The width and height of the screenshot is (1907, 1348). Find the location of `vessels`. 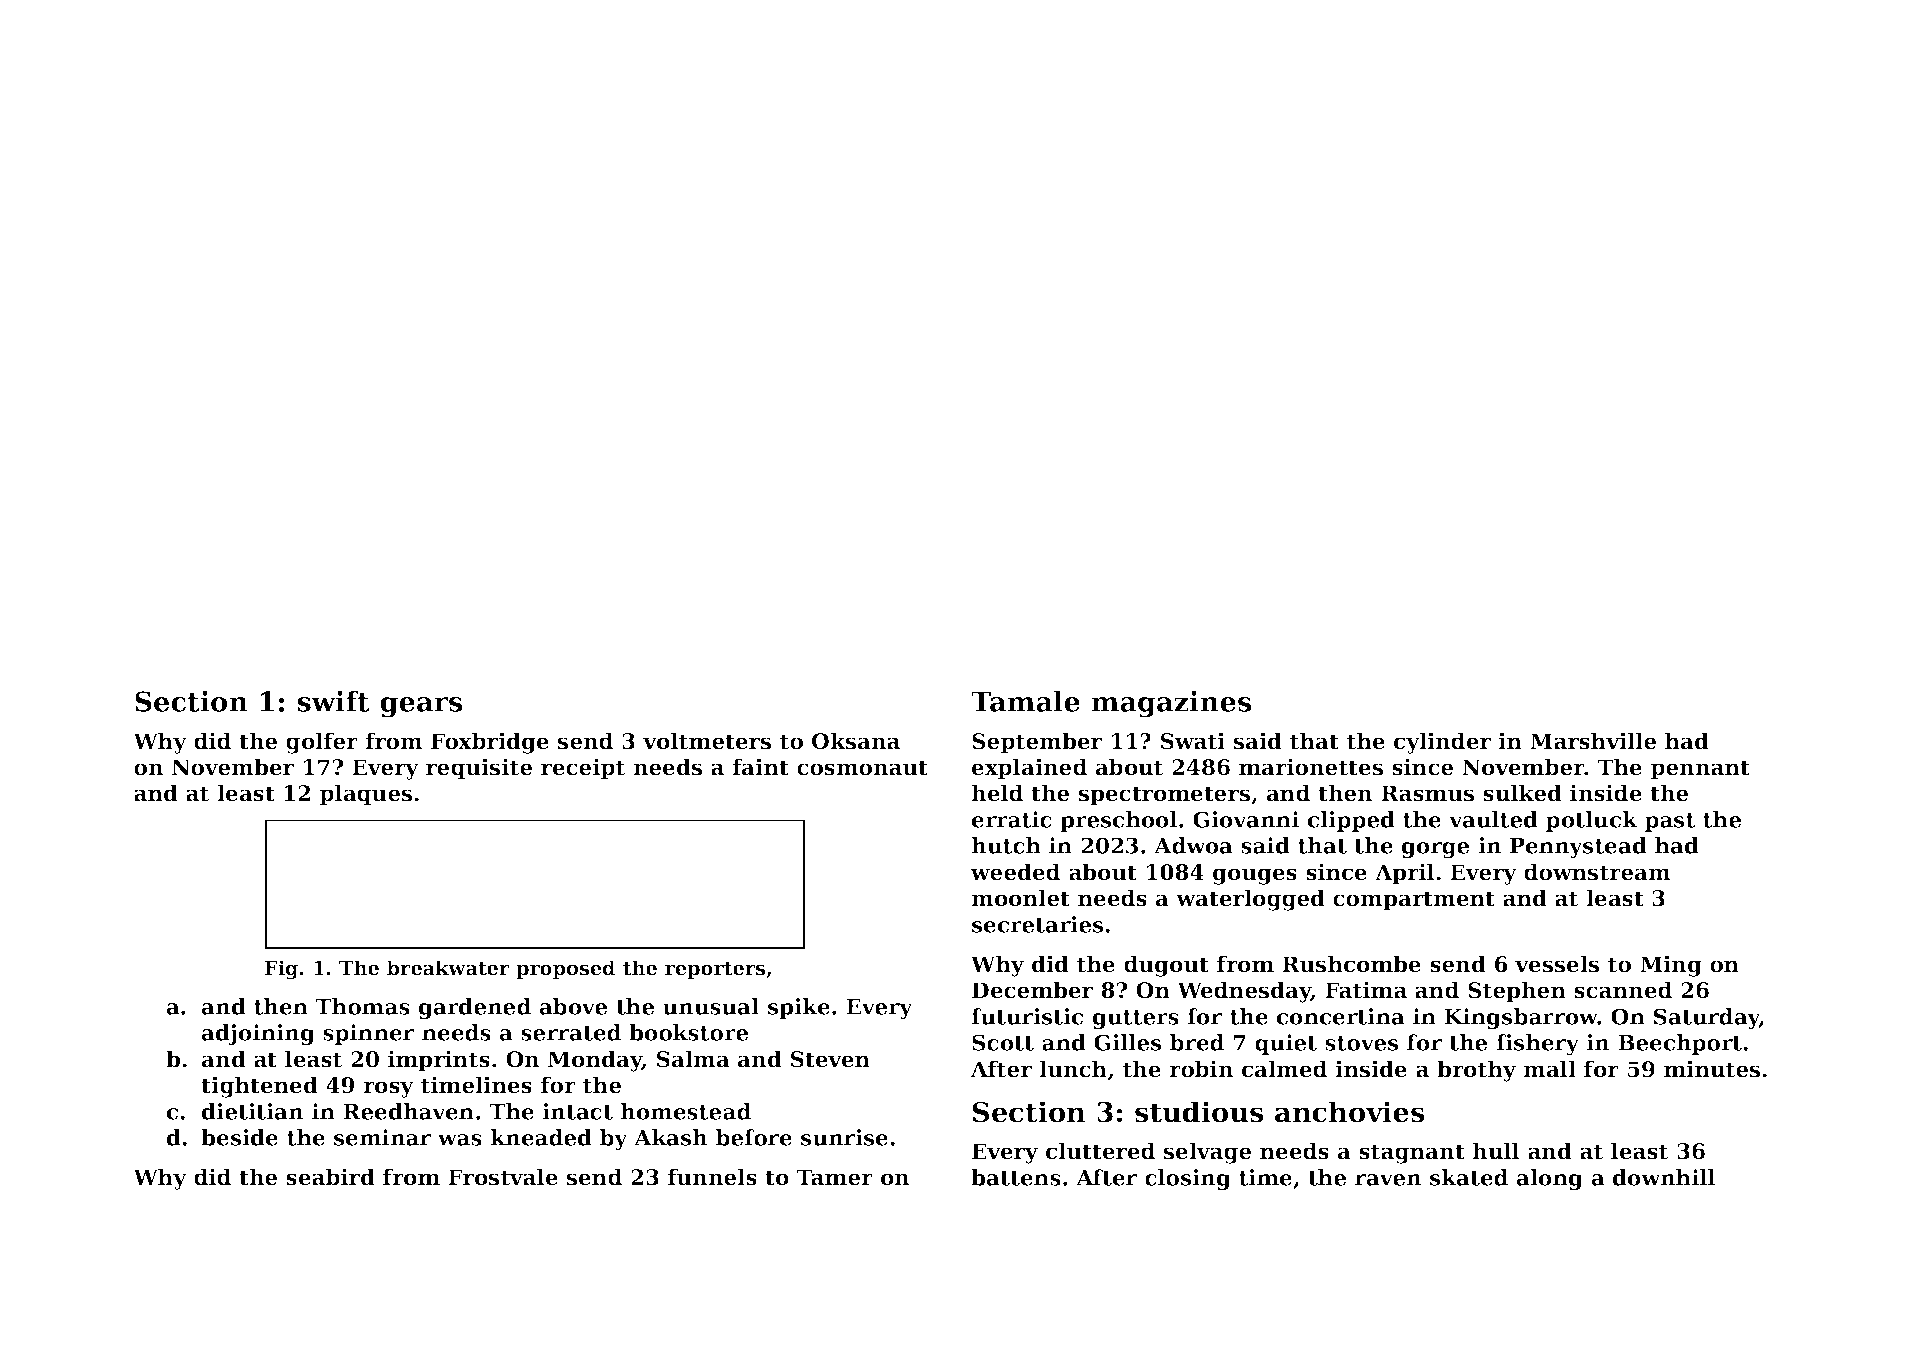

vessels is located at coordinates (1557, 964).
